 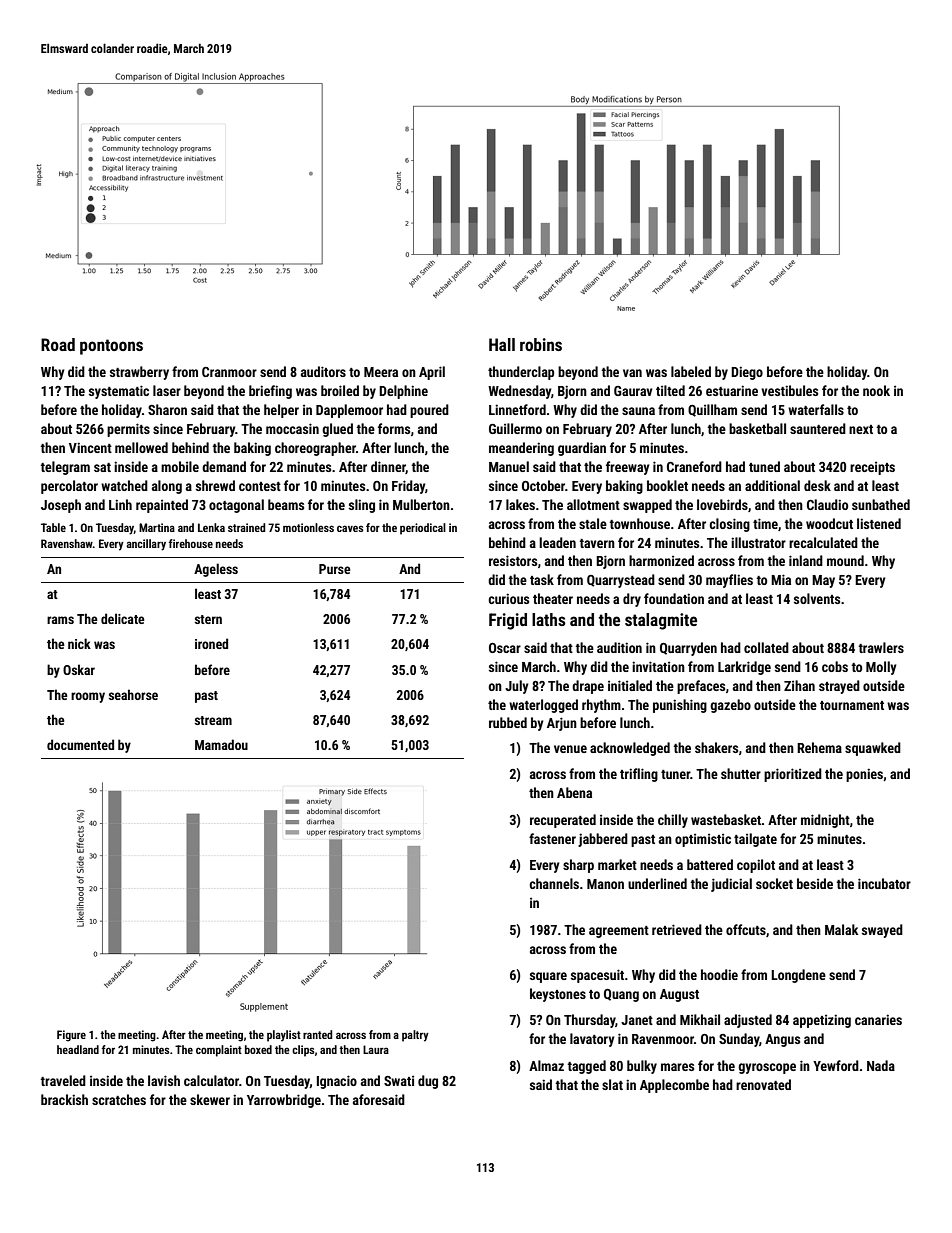 What do you see at coordinates (63, 1080) in the document?
I see `traveled` at bounding box center [63, 1080].
